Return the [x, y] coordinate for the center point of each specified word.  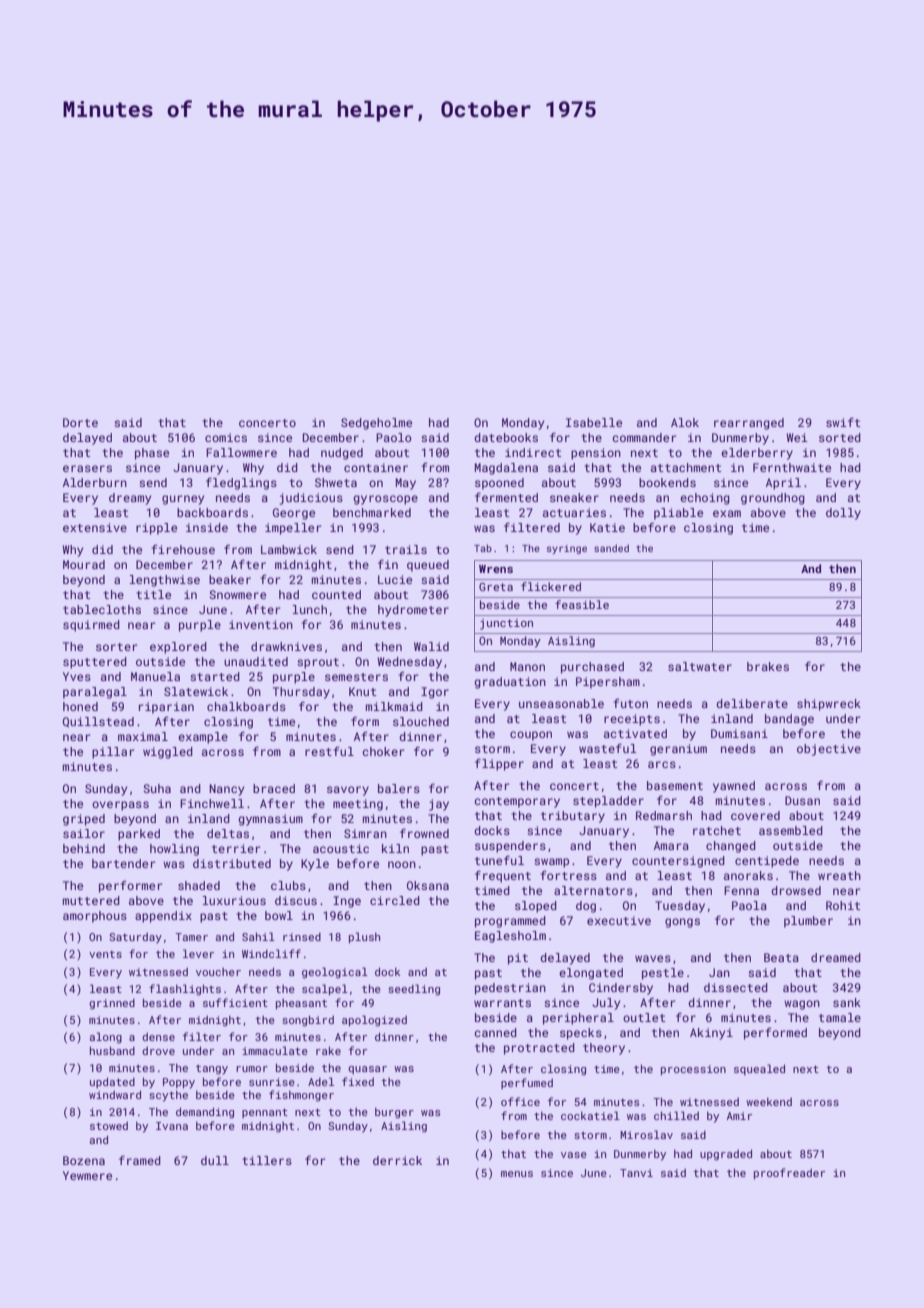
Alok [685, 422]
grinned [112, 1004]
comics [226, 437]
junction [506, 624]
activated [635, 733]
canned [496, 1032]
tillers [267, 1160]
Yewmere [87, 1175]
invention [261, 624]
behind [84, 848]
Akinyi [711, 1034]
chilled [676, 1115]
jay [439, 805]
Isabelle [594, 422]
